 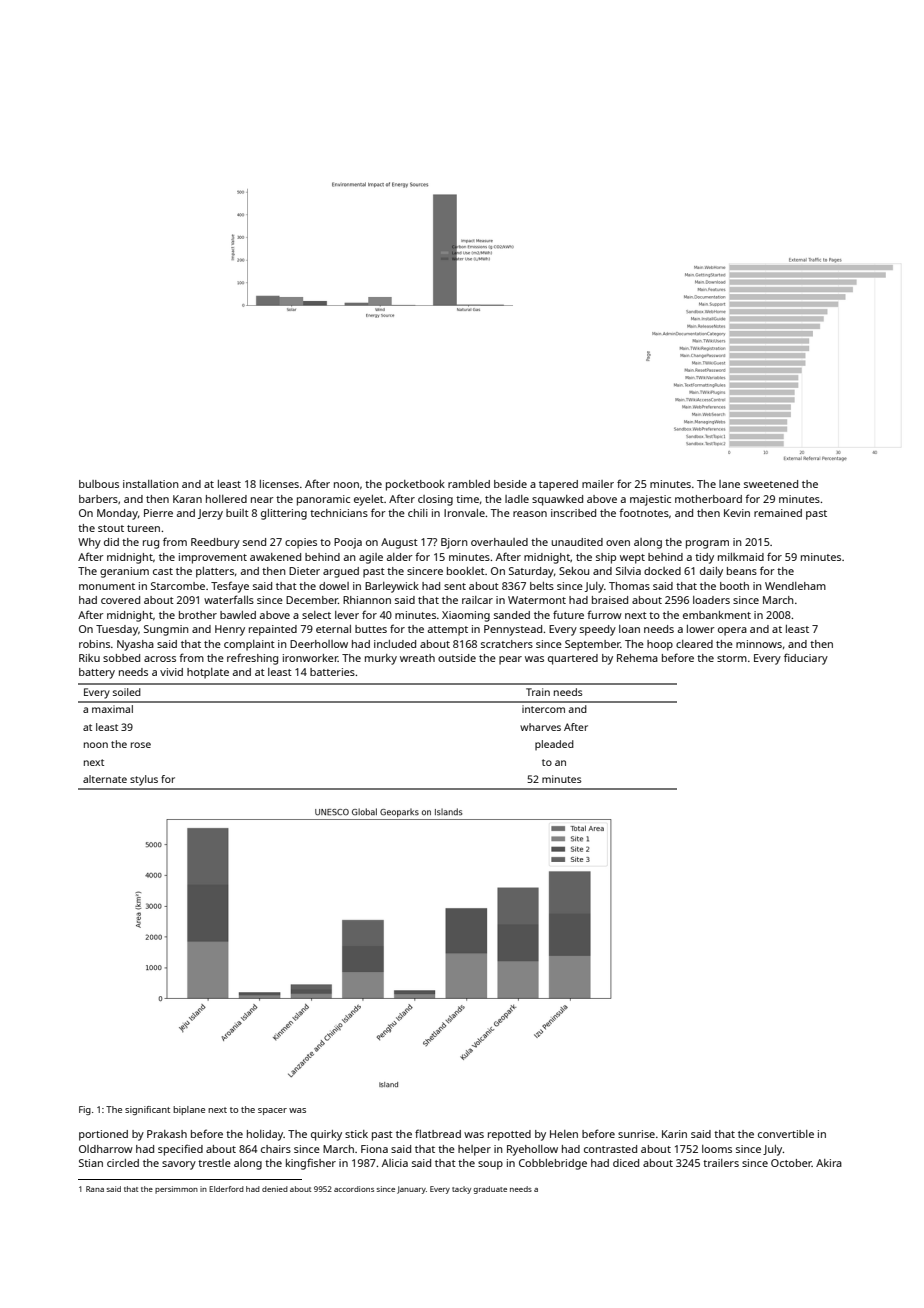 I want to click on trestle, so click(x=214, y=1163).
